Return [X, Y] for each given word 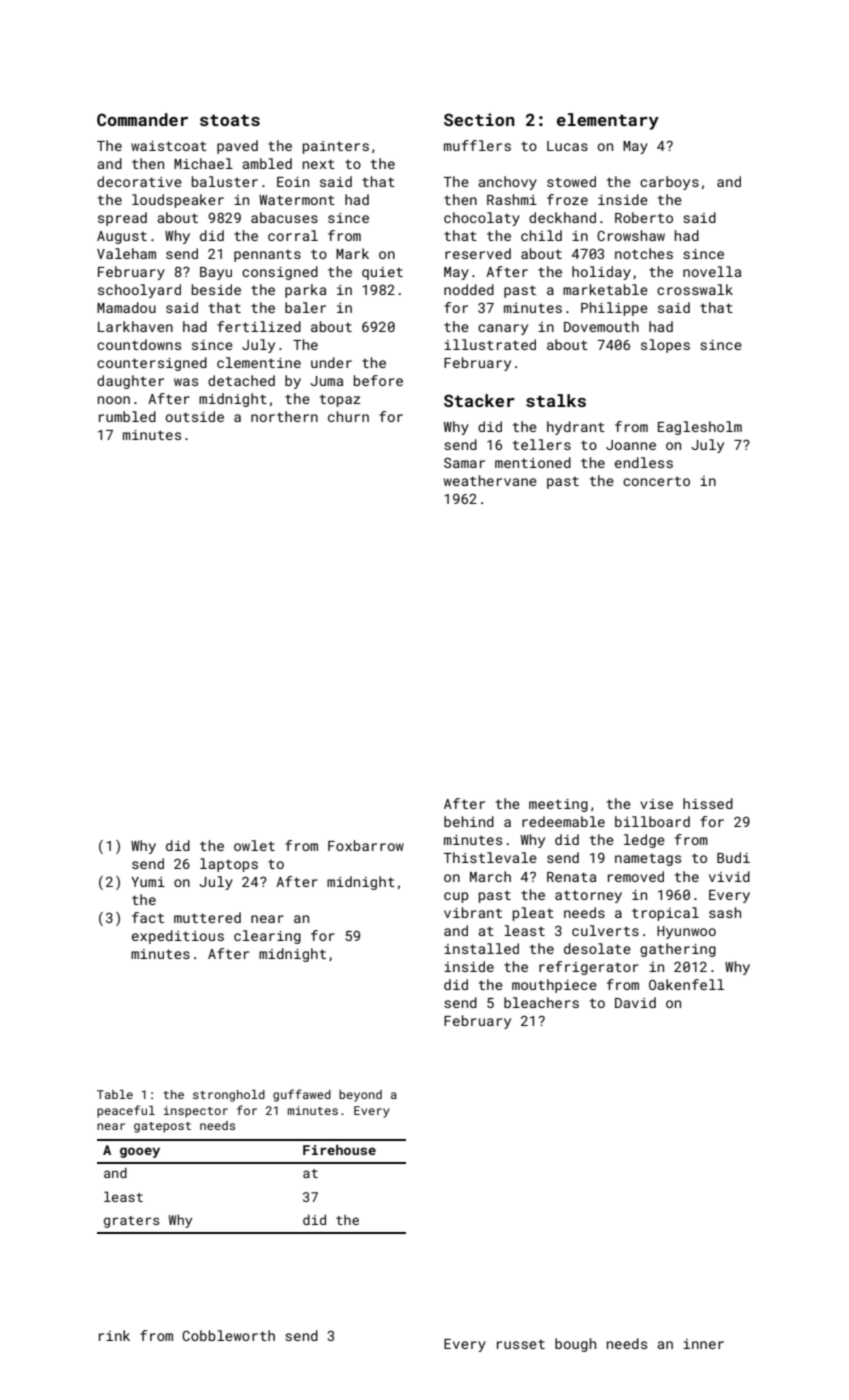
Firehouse [339, 1149]
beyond [360, 1096]
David [635, 1002]
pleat [533, 914]
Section [479, 119]
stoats [230, 120]
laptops [229, 865]
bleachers [541, 1002]
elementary [608, 121]
